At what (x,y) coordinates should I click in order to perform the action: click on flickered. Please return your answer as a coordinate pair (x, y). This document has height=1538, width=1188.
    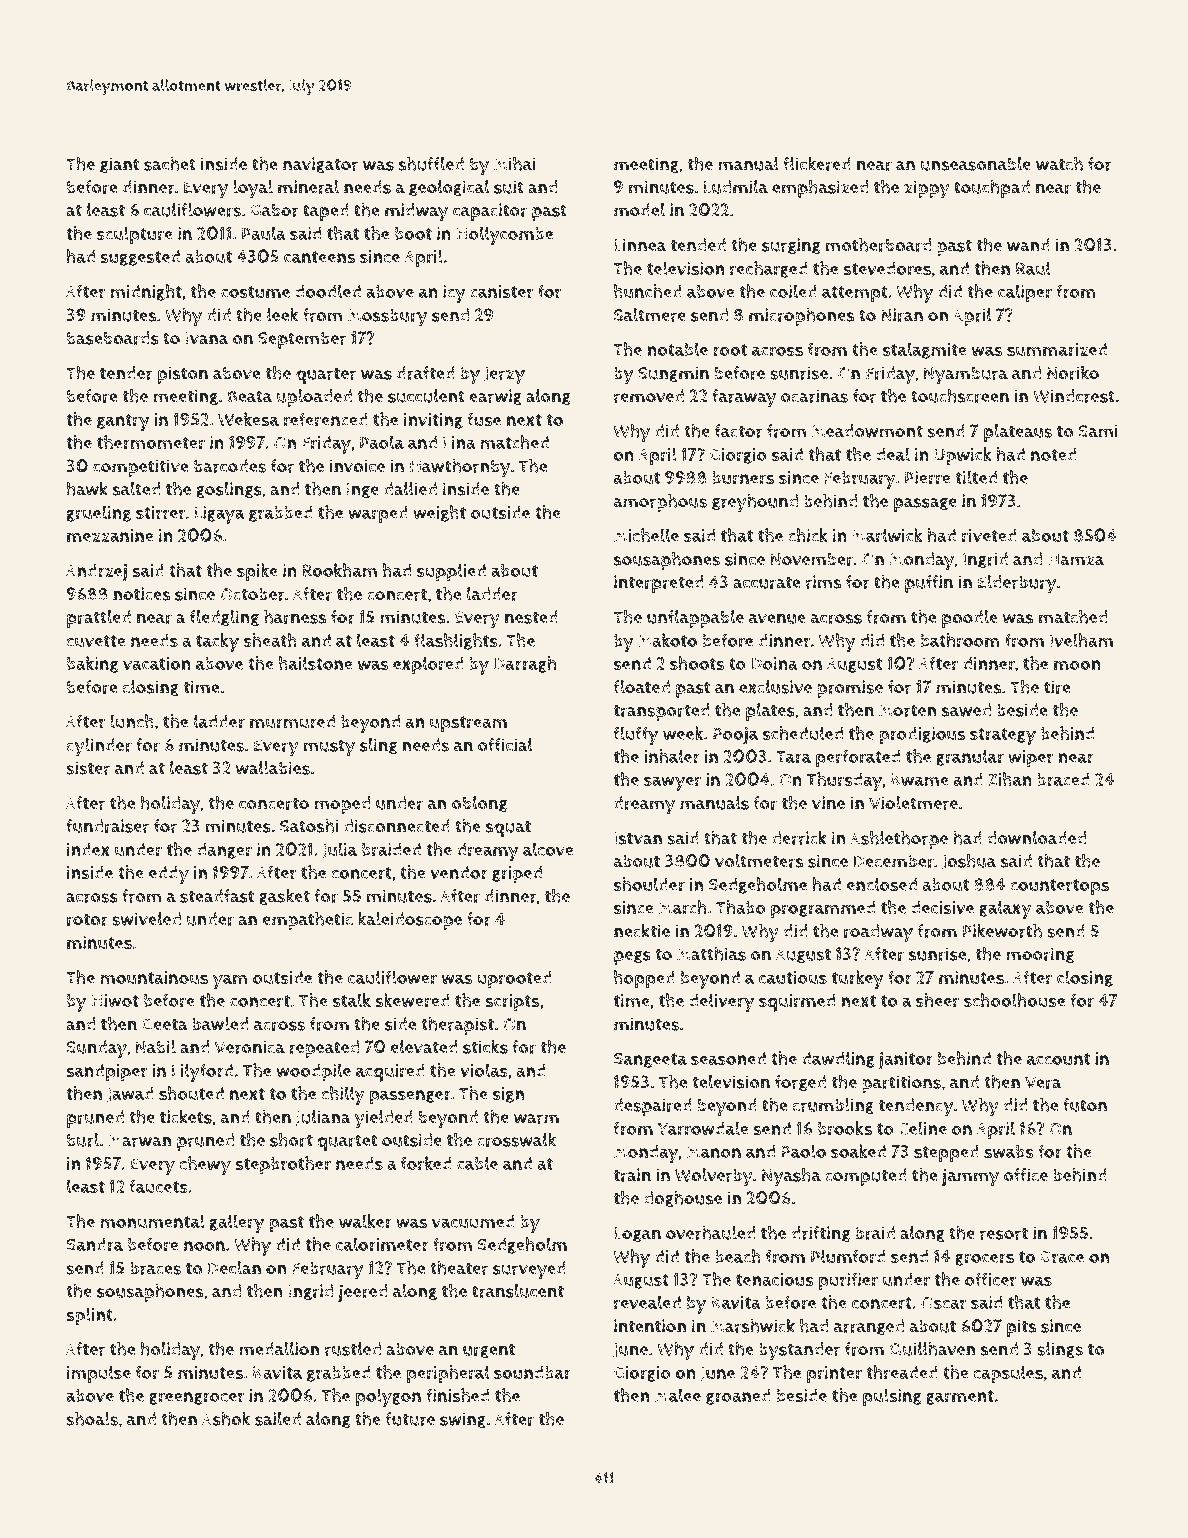
    Looking at the image, I should click on (817, 163).
